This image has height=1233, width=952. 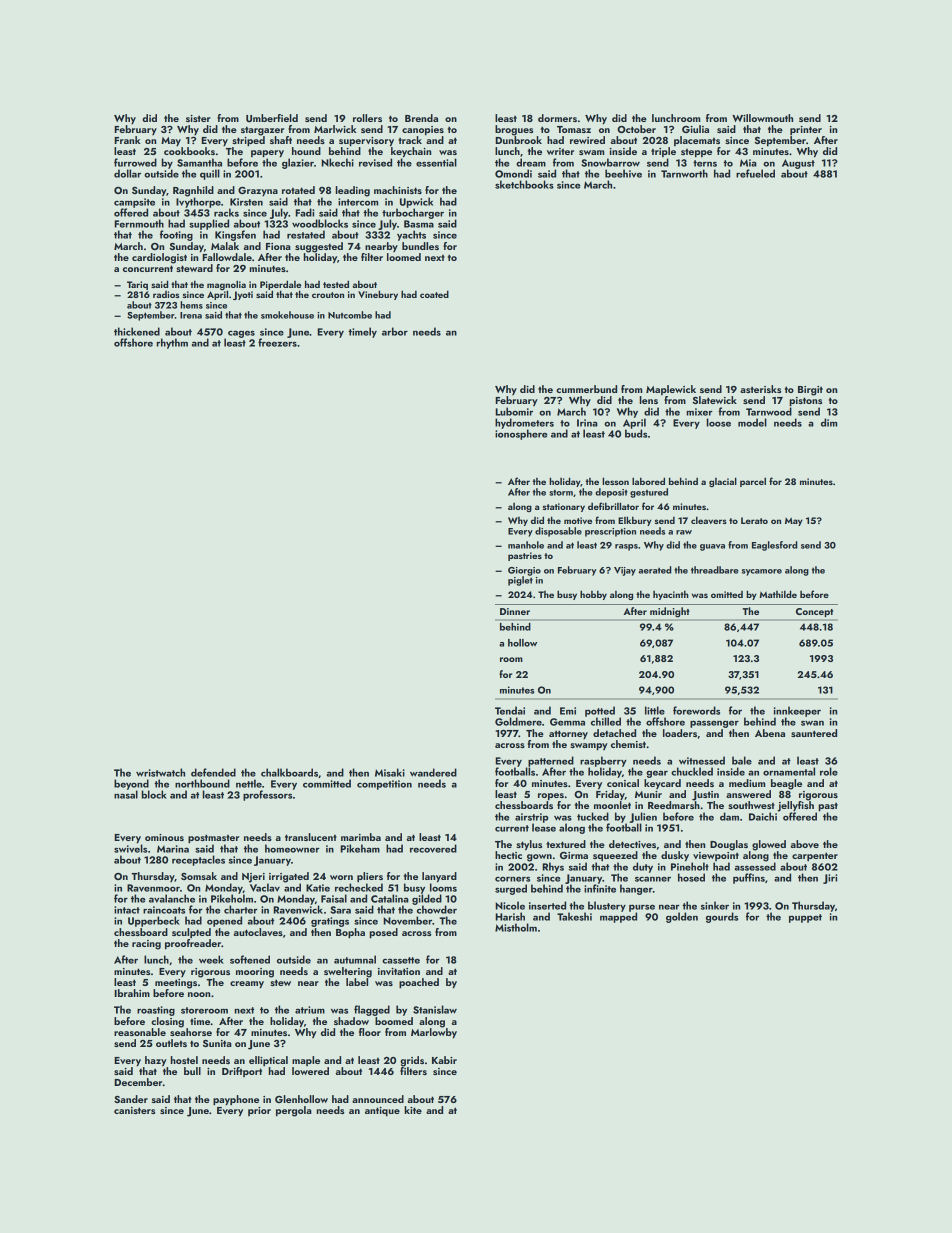 I want to click on loaders, so click(x=680, y=733).
